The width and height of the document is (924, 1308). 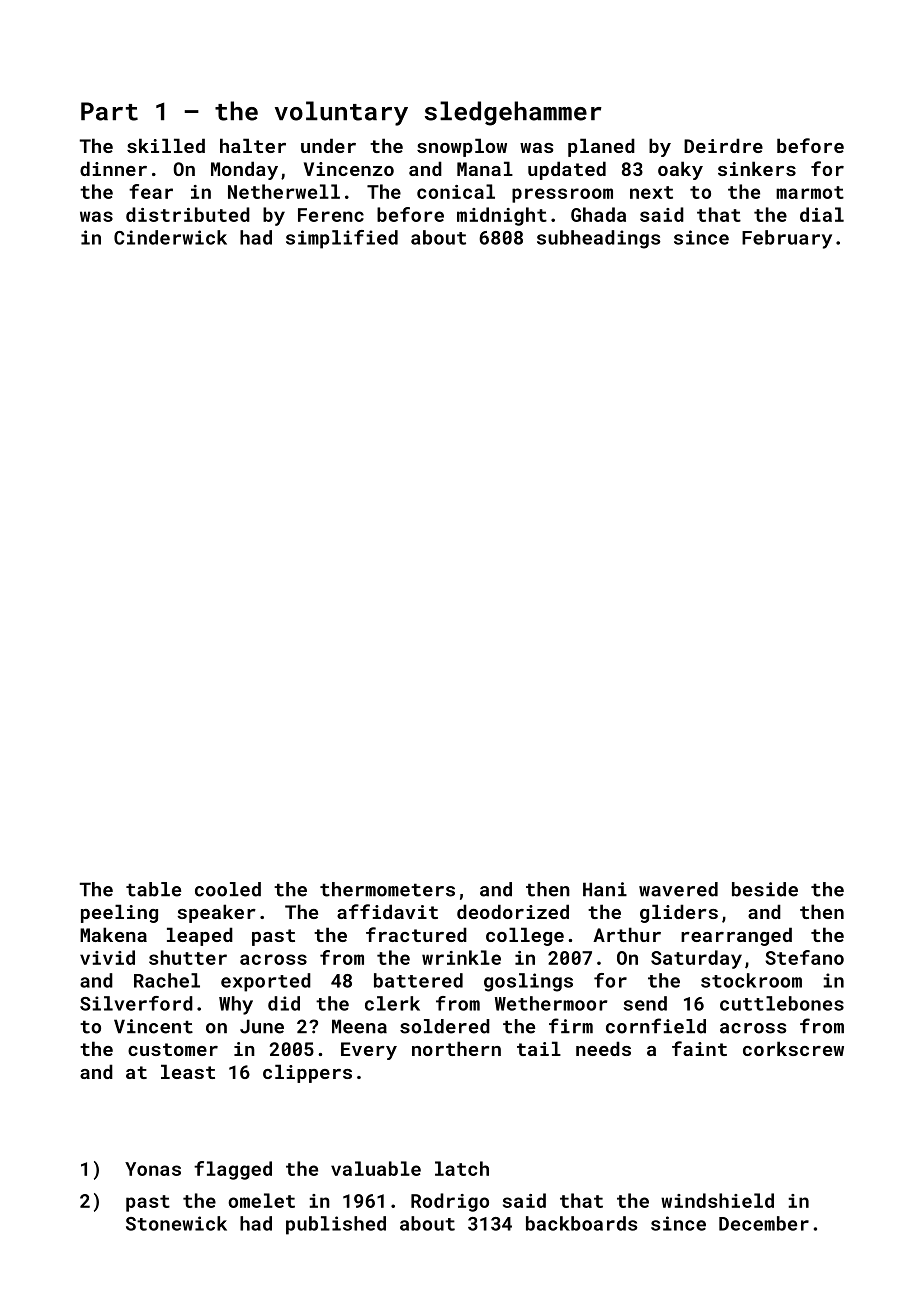 What do you see at coordinates (244, 170) in the document?
I see `Monday` at bounding box center [244, 170].
